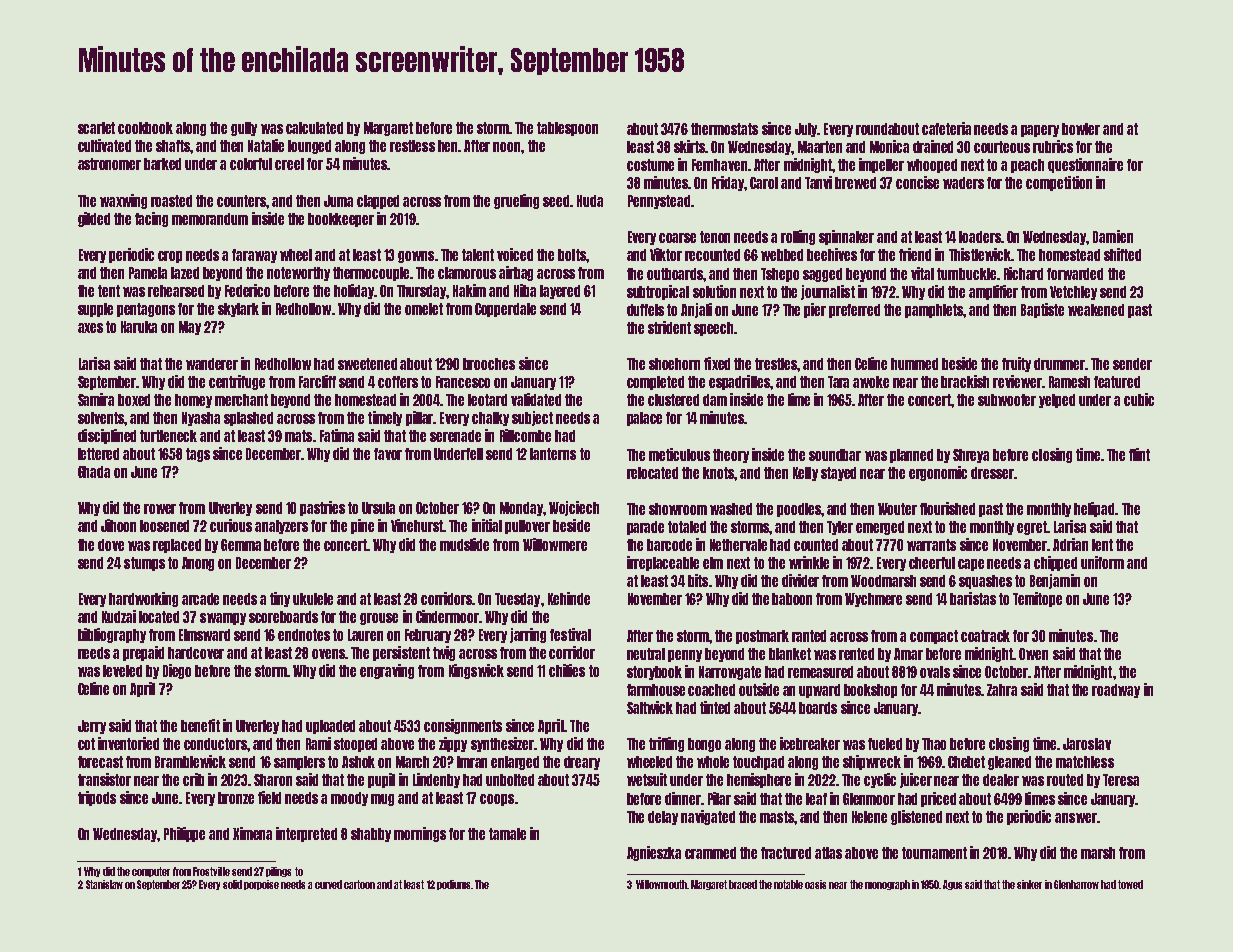 The height and width of the screenshot is (952, 1233). Describe the element at coordinates (1087, 744) in the screenshot. I see `Jaroslav` at that location.
